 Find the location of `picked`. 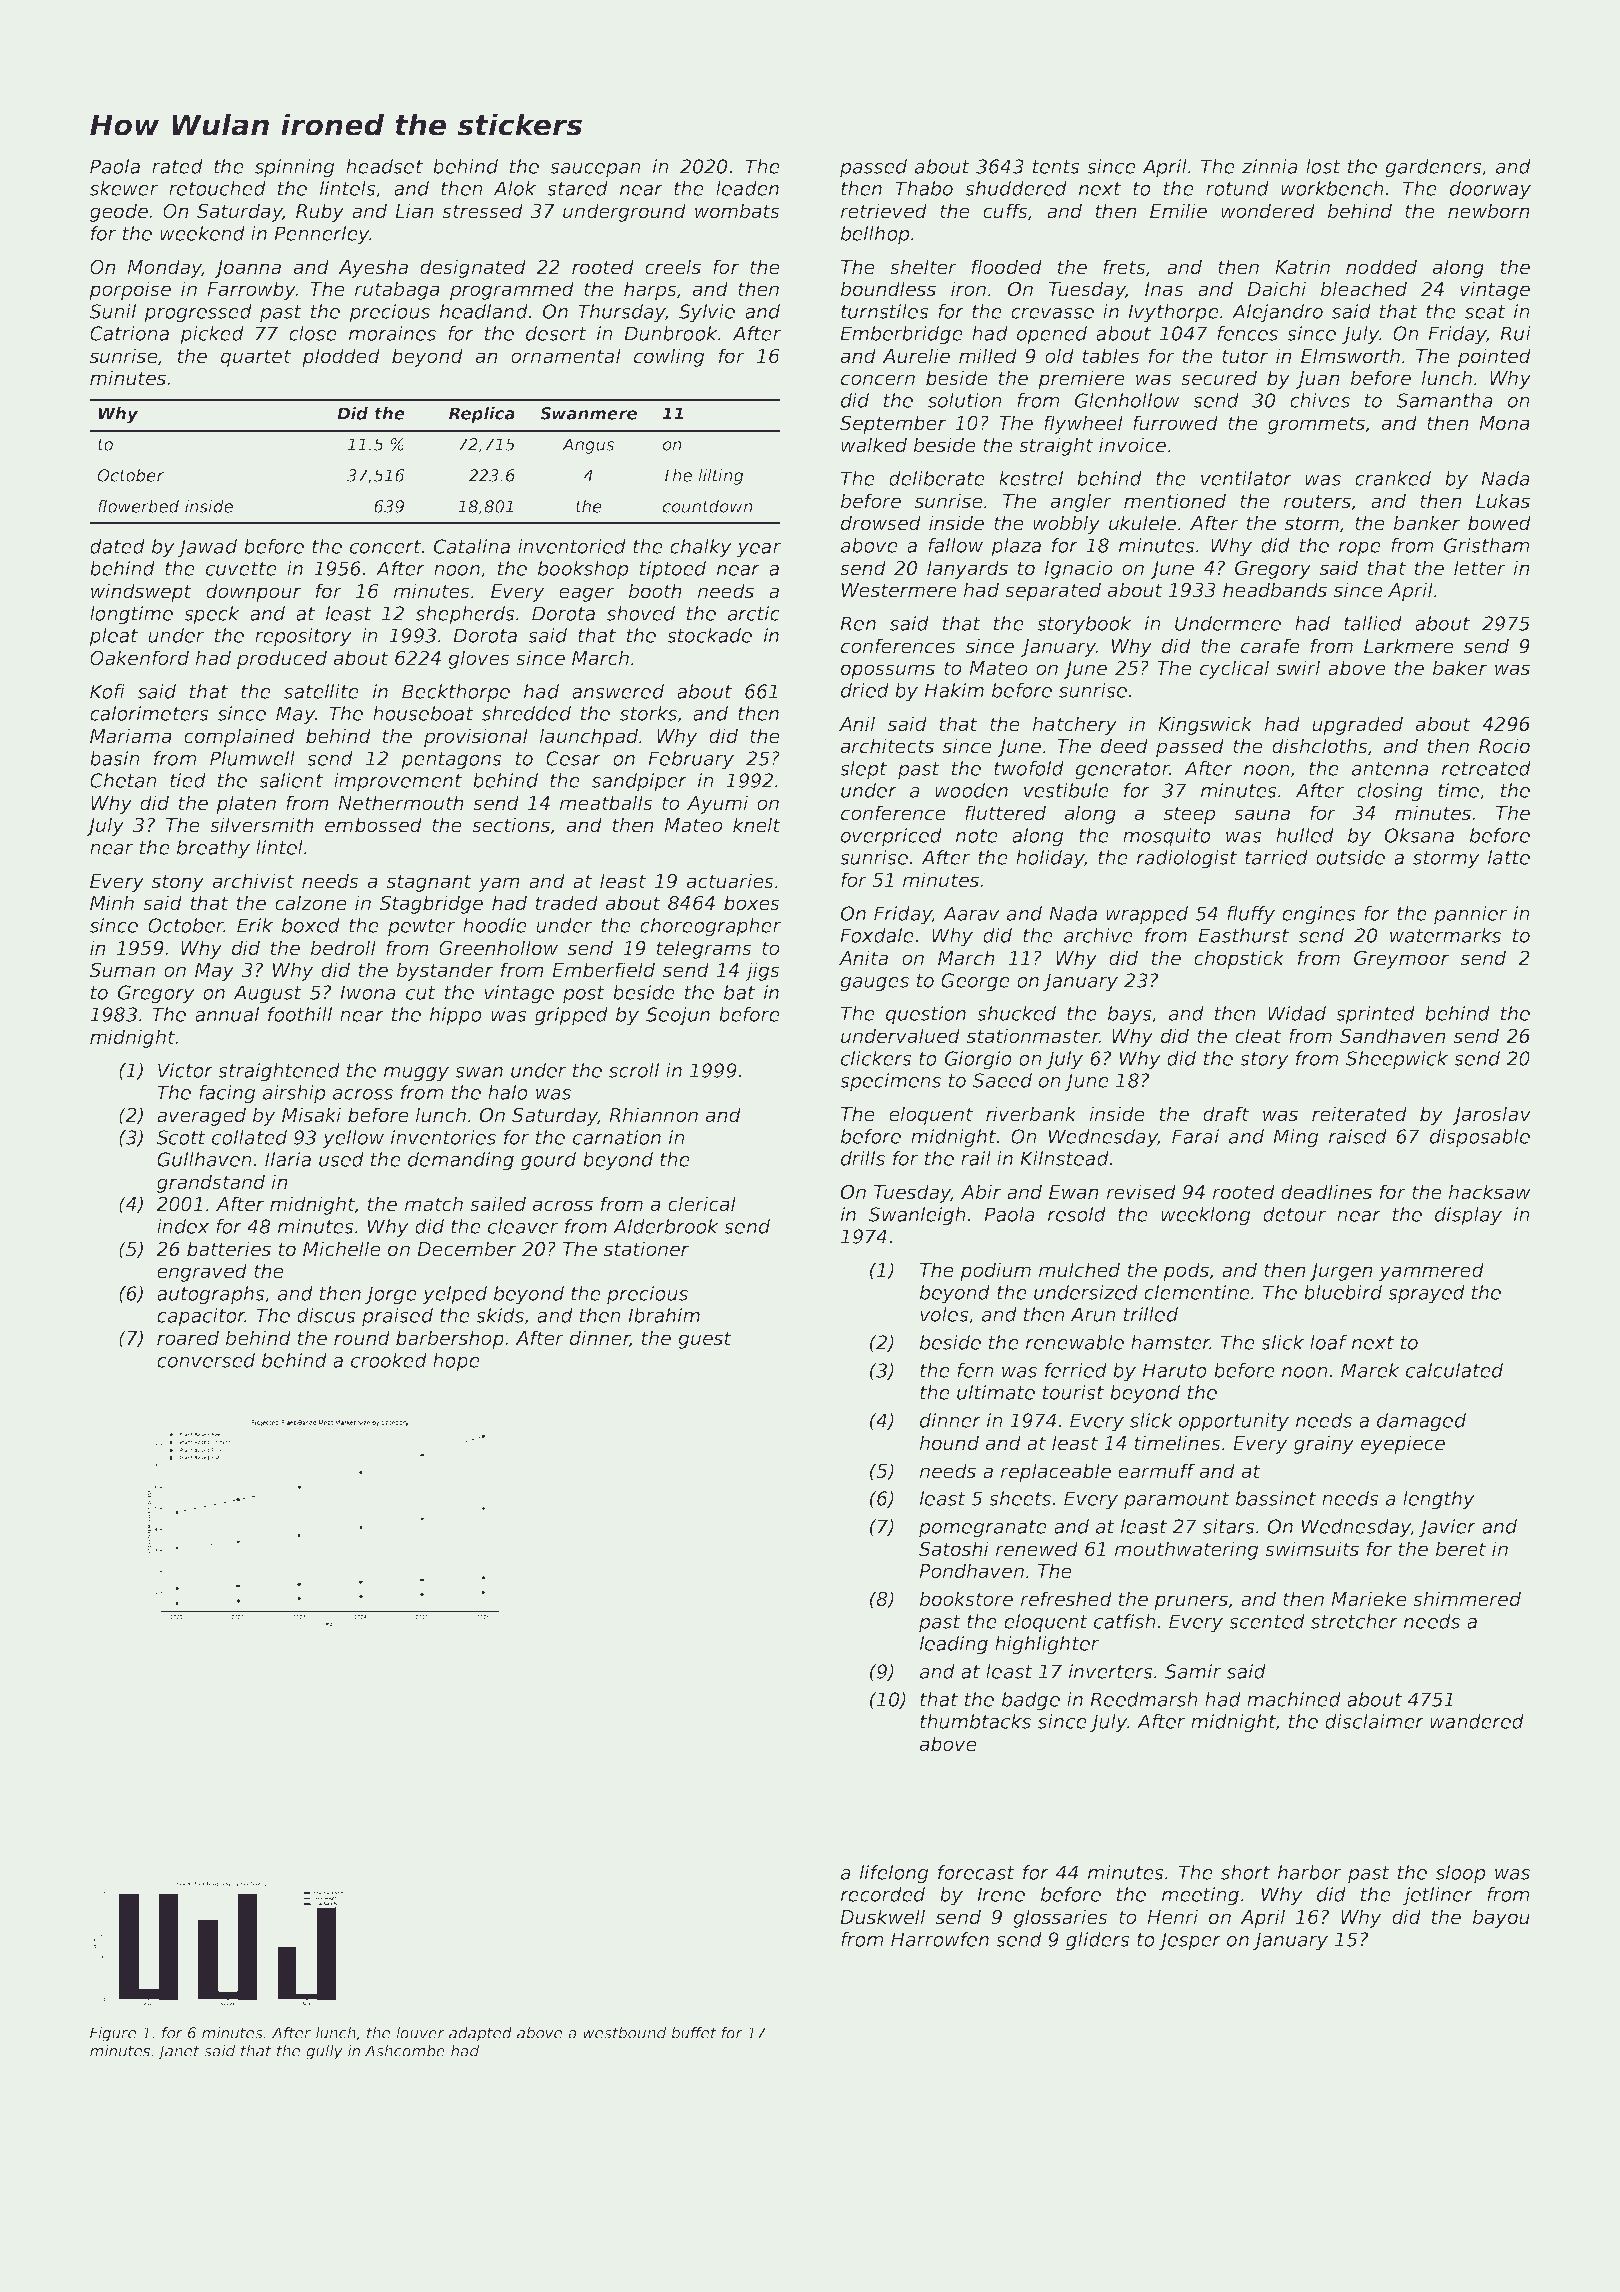

picked is located at coordinates (212, 335).
